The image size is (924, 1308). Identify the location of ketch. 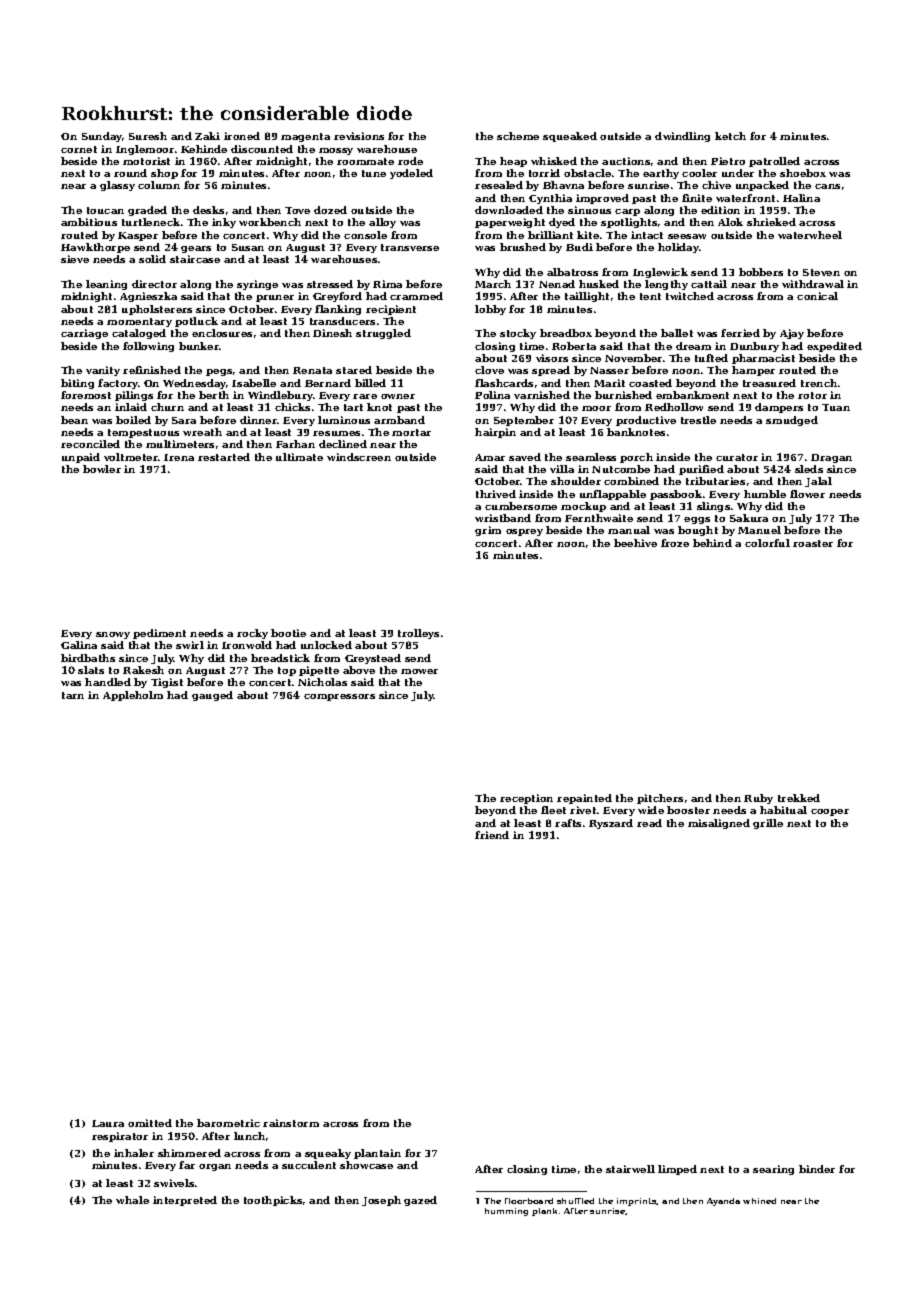
(730, 136).
